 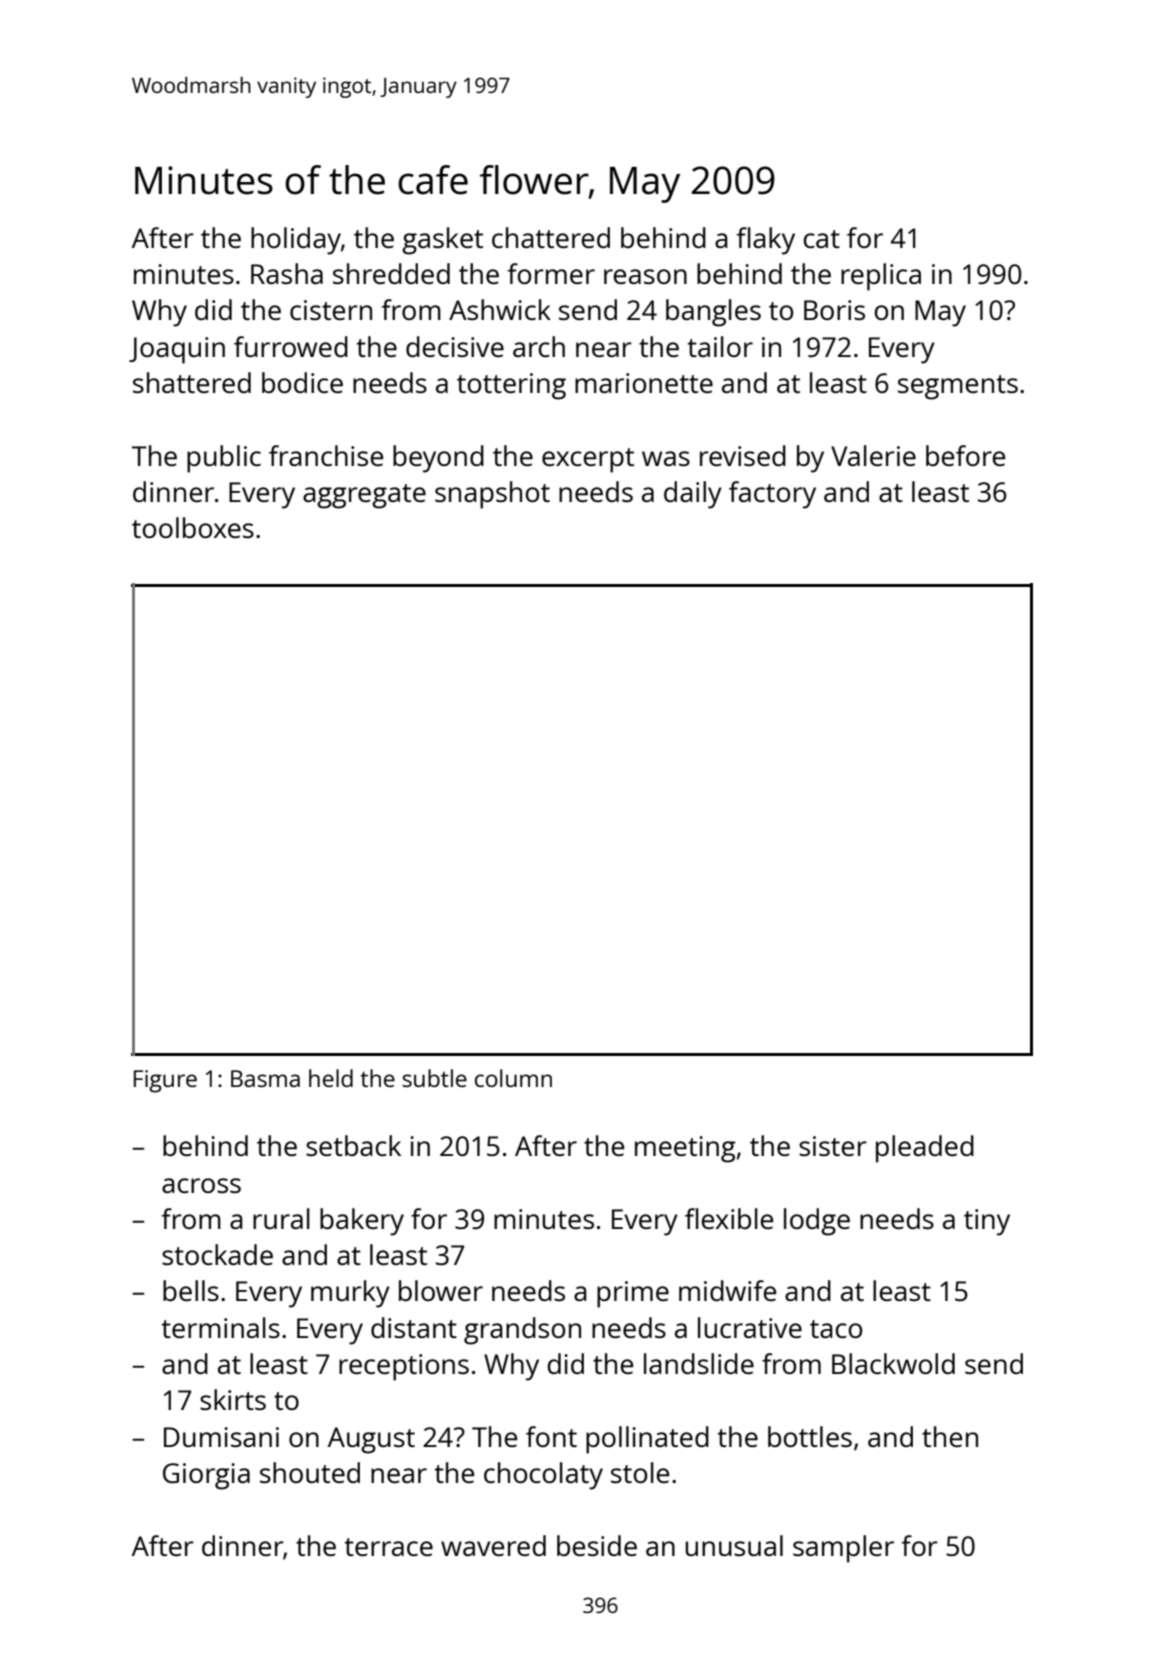 What do you see at coordinates (925, 1149) in the screenshot?
I see `pleaded` at bounding box center [925, 1149].
